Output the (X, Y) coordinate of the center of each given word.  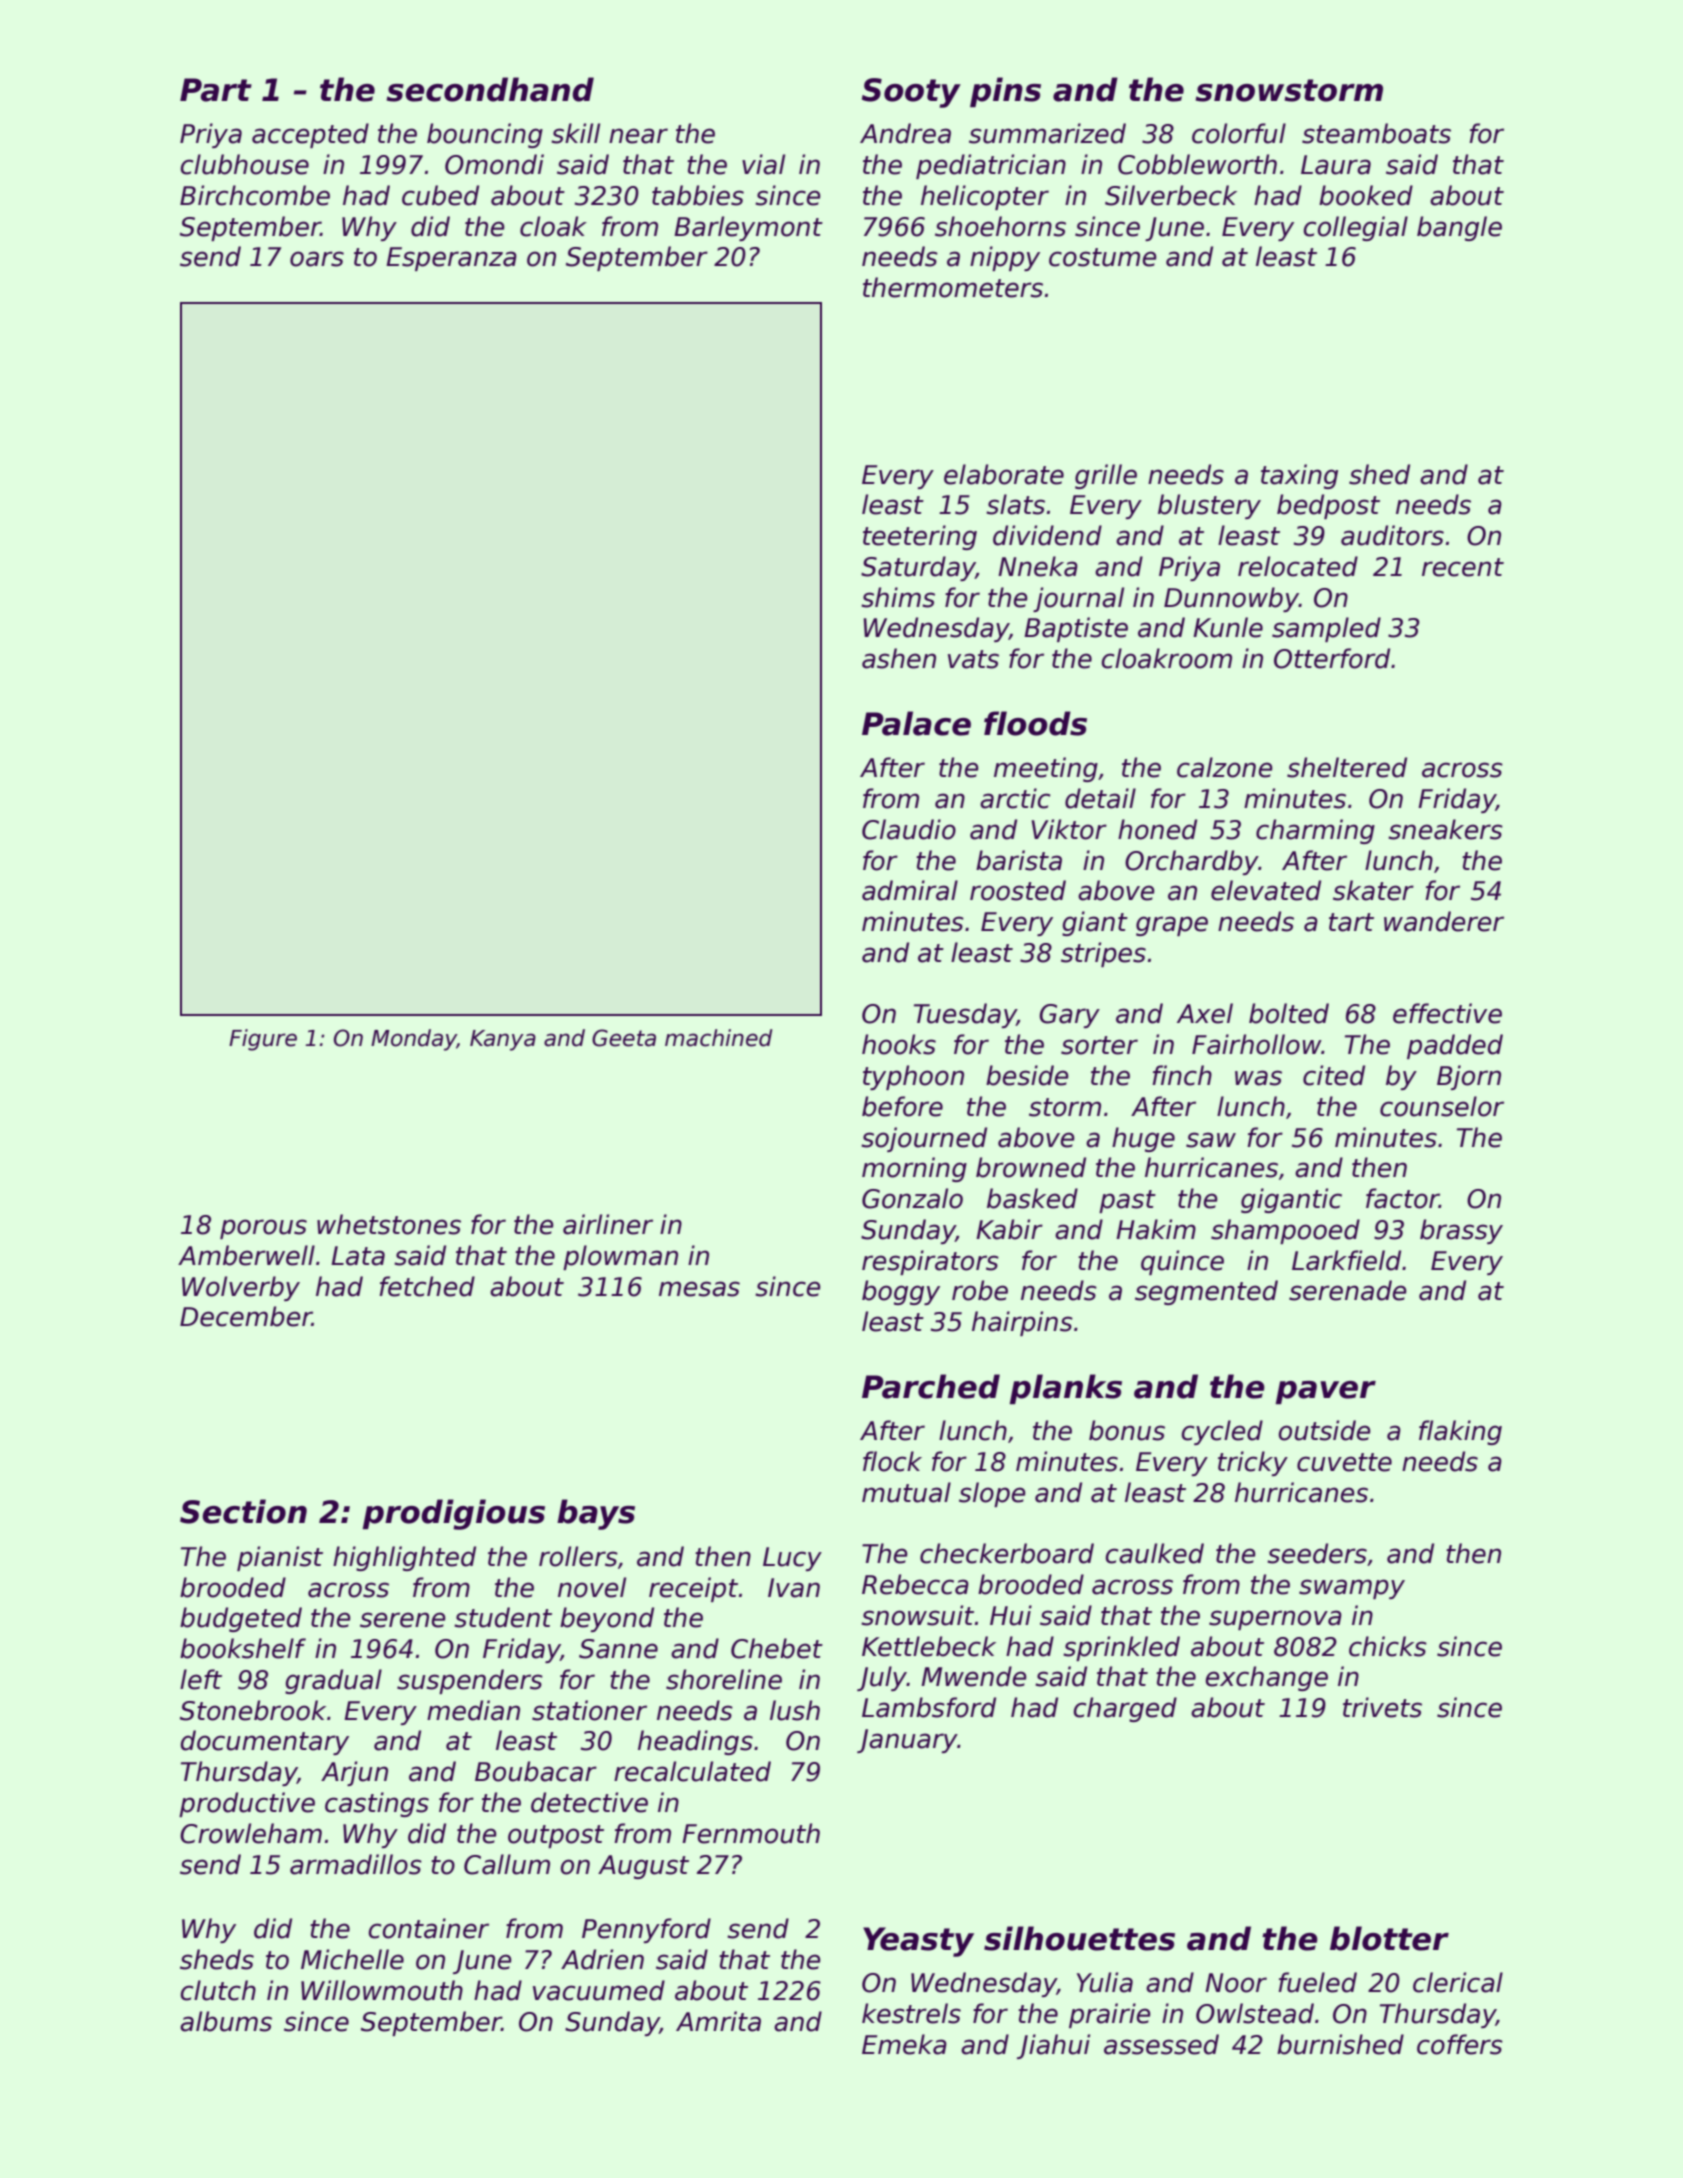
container (429, 1928)
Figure (263, 1040)
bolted (1289, 1013)
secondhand (490, 89)
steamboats (1376, 133)
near (638, 136)
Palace (916, 723)
